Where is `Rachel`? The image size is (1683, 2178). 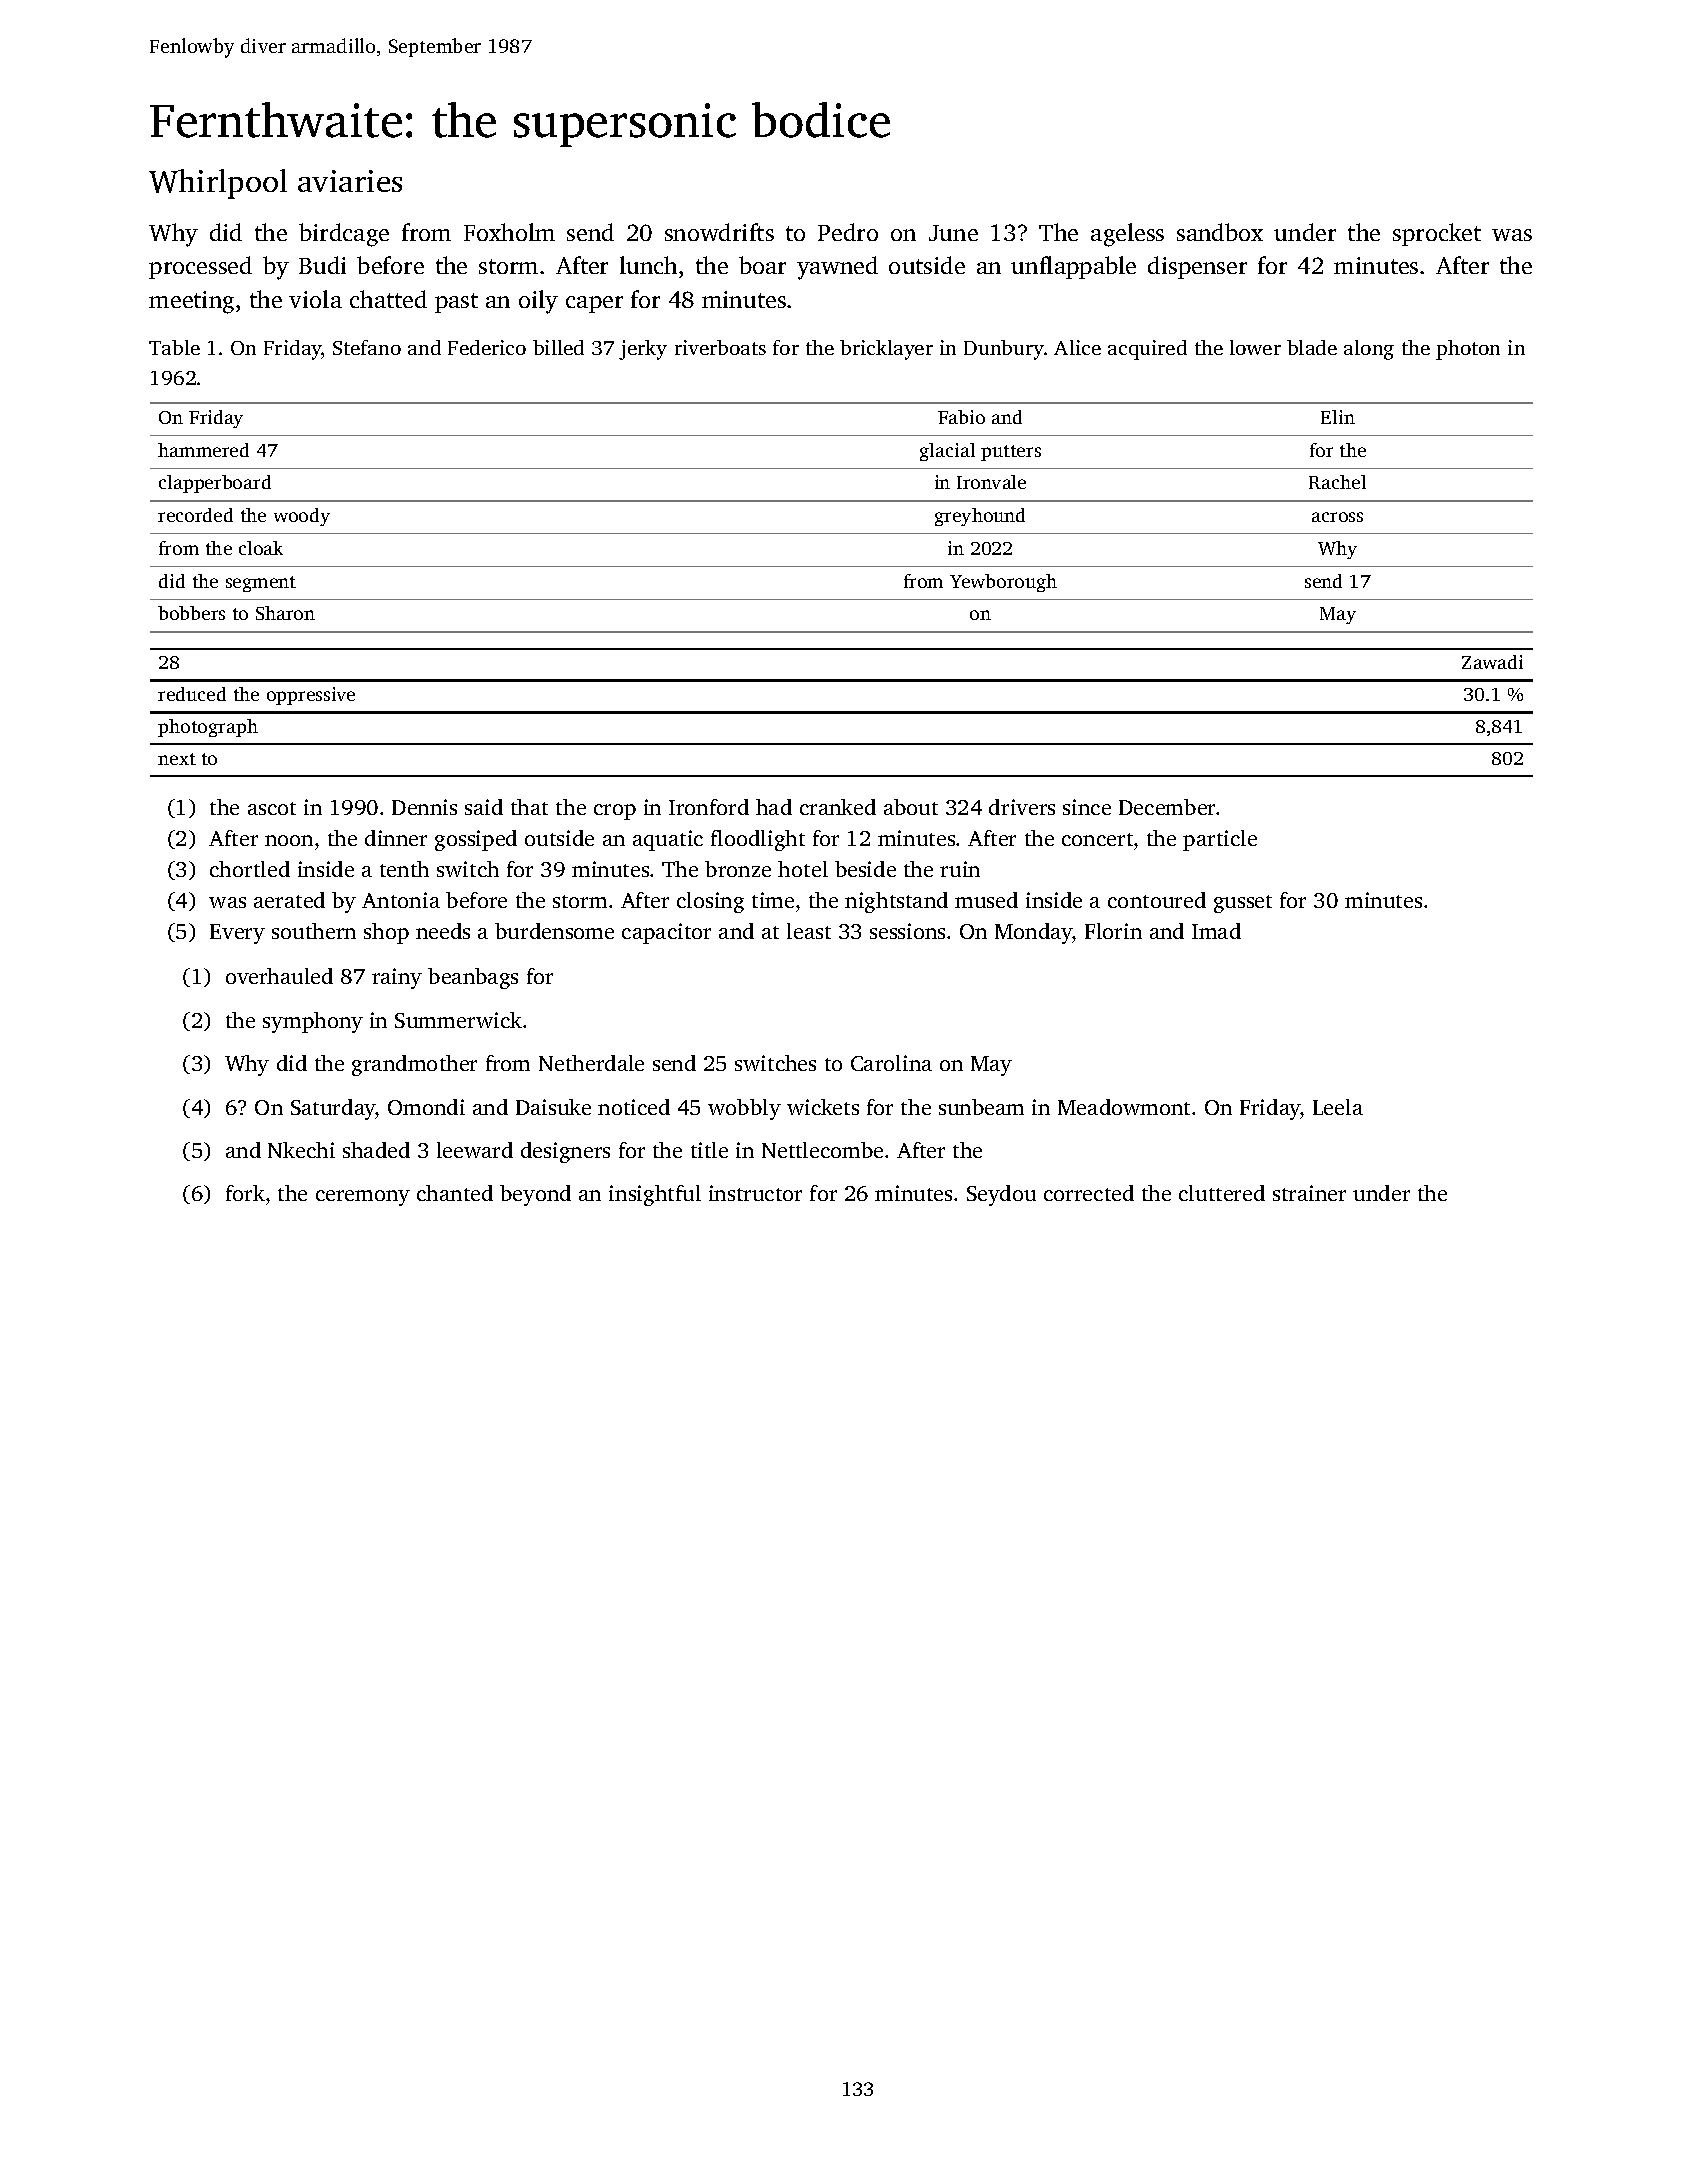
Rachel is located at coordinates (1337, 482).
